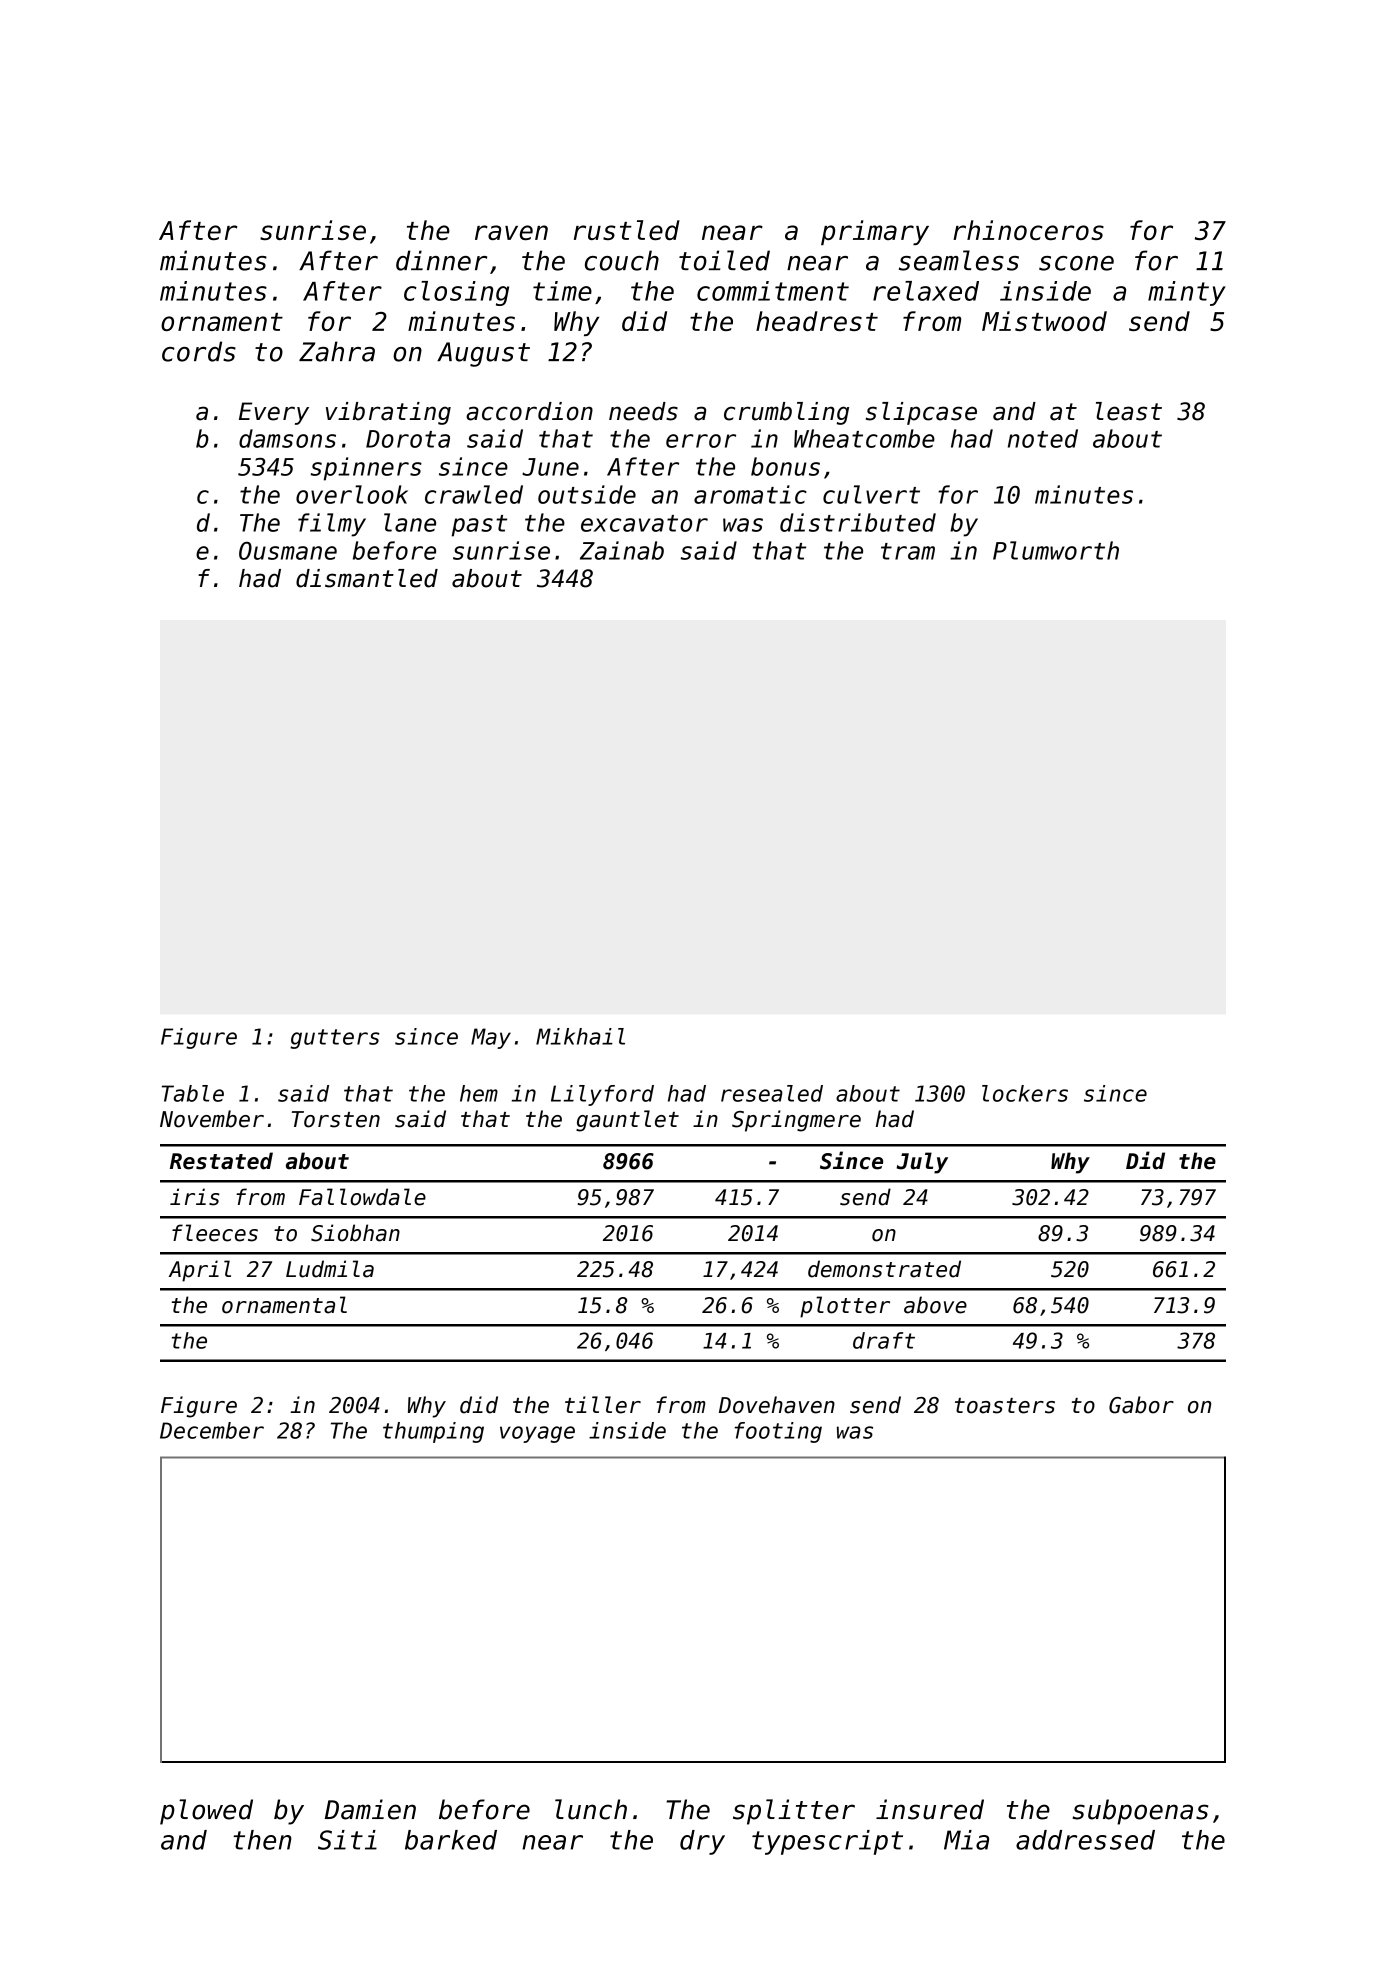 This screenshot has width=1386, height=1969. Describe the element at coordinates (875, 232) in the screenshot. I see `primary` at that location.
